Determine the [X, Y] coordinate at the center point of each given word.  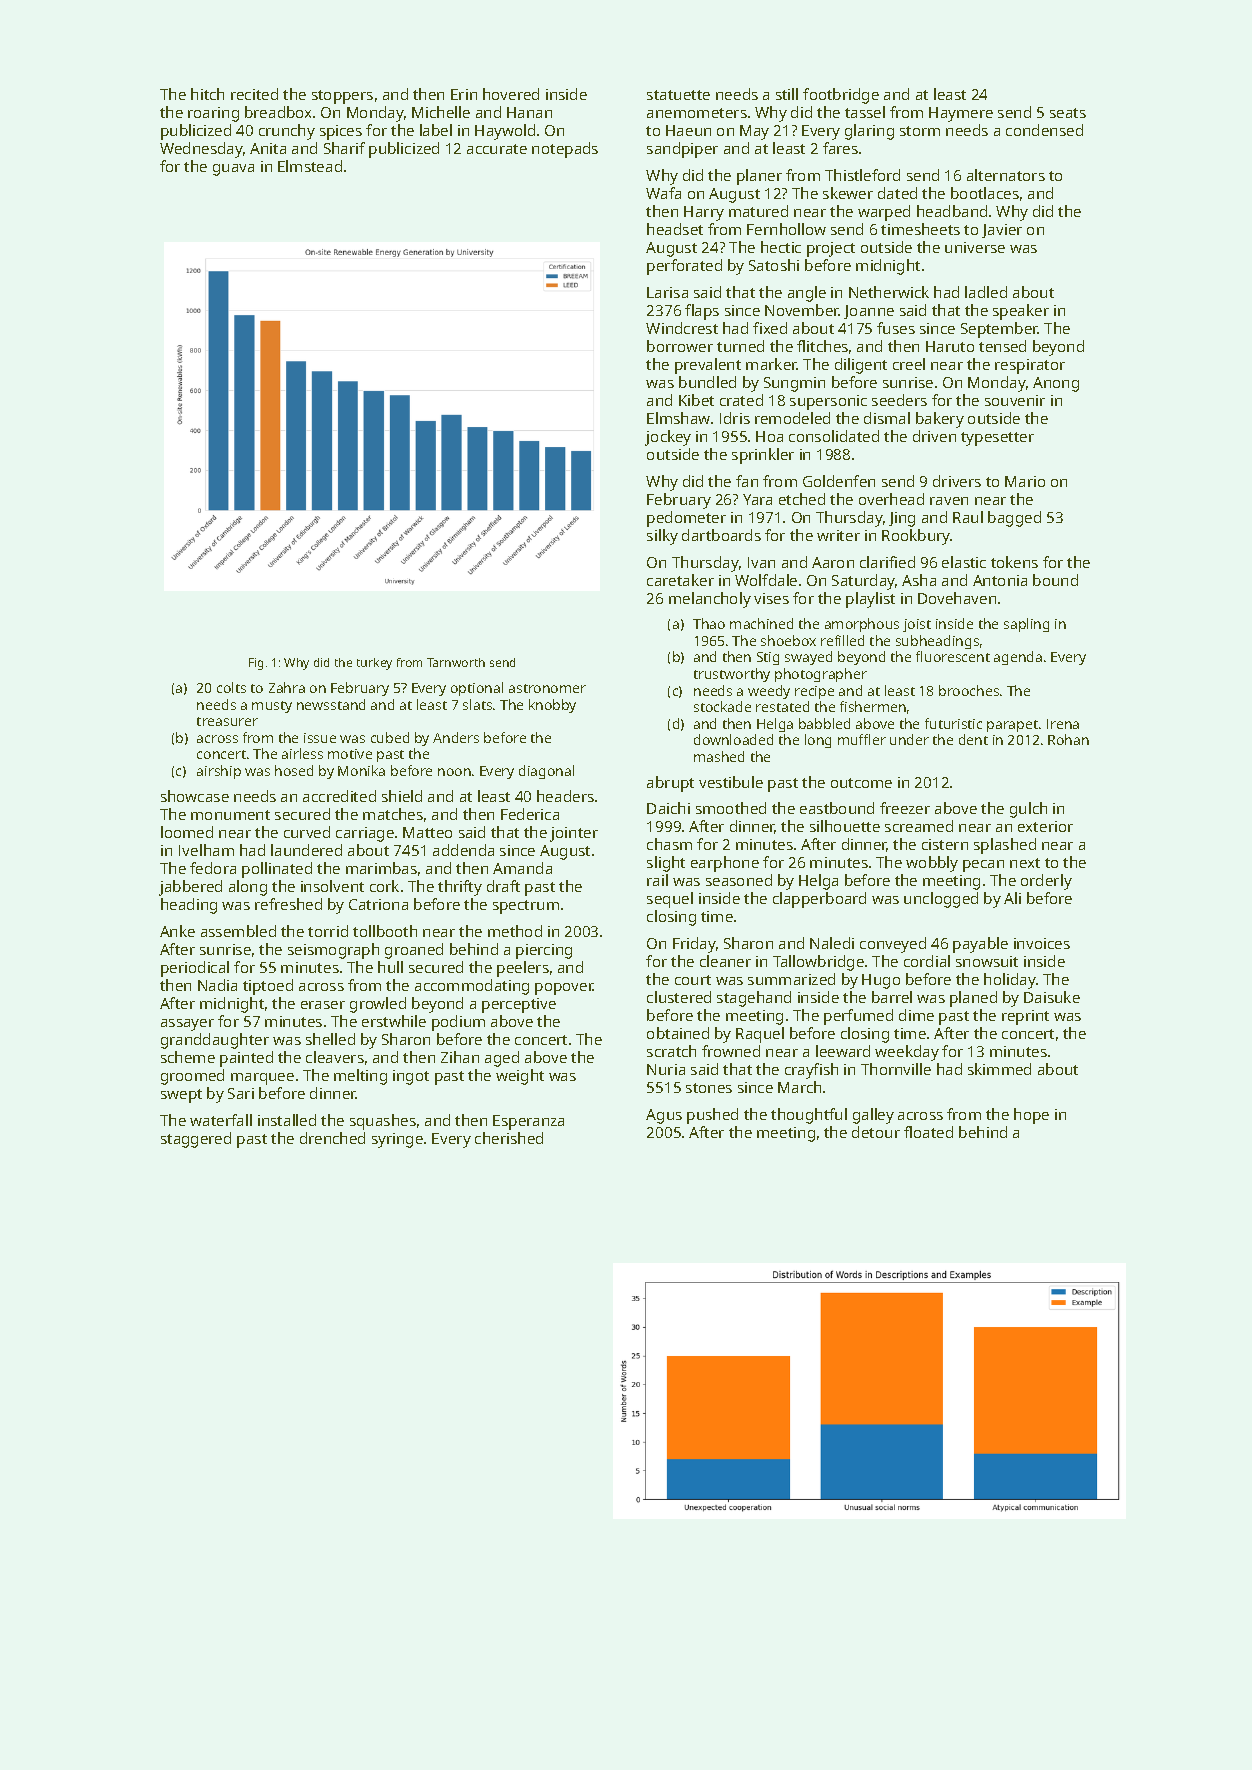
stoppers [342, 97]
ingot [411, 1077]
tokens [1014, 562]
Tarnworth [456, 662]
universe [975, 247]
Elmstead [310, 166]
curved [307, 832]
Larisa [667, 292]
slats [477, 704]
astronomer [547, 688]
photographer [821, 675]
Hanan [529, 112]
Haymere [961, 114]
